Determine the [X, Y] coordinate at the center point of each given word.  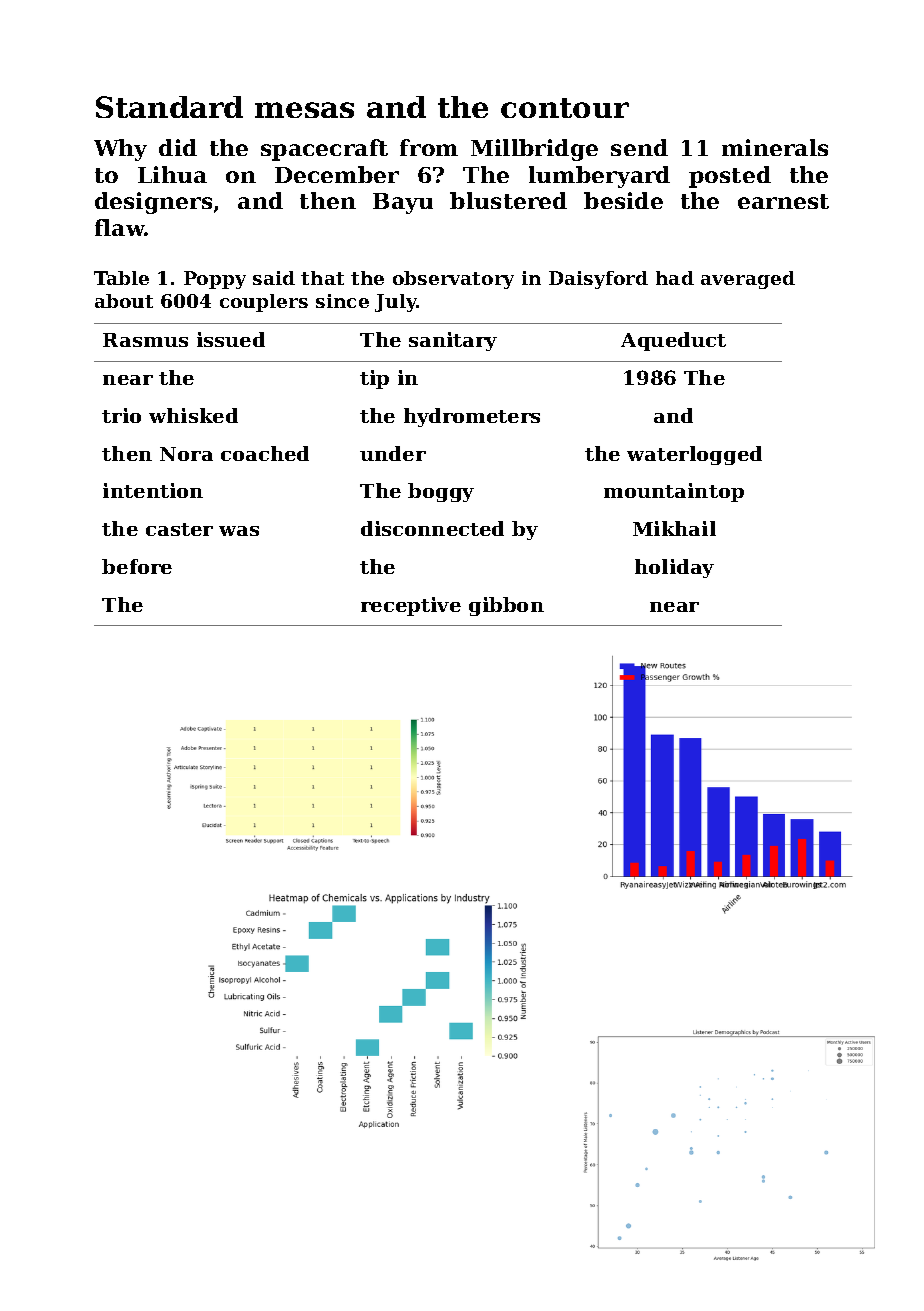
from [429, 147]
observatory [453, 280]
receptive [411, 606]
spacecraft [324, 150]
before [137, 566]
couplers [264, 303]
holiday [674, 568]
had [675, 278]
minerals [775, 147]
